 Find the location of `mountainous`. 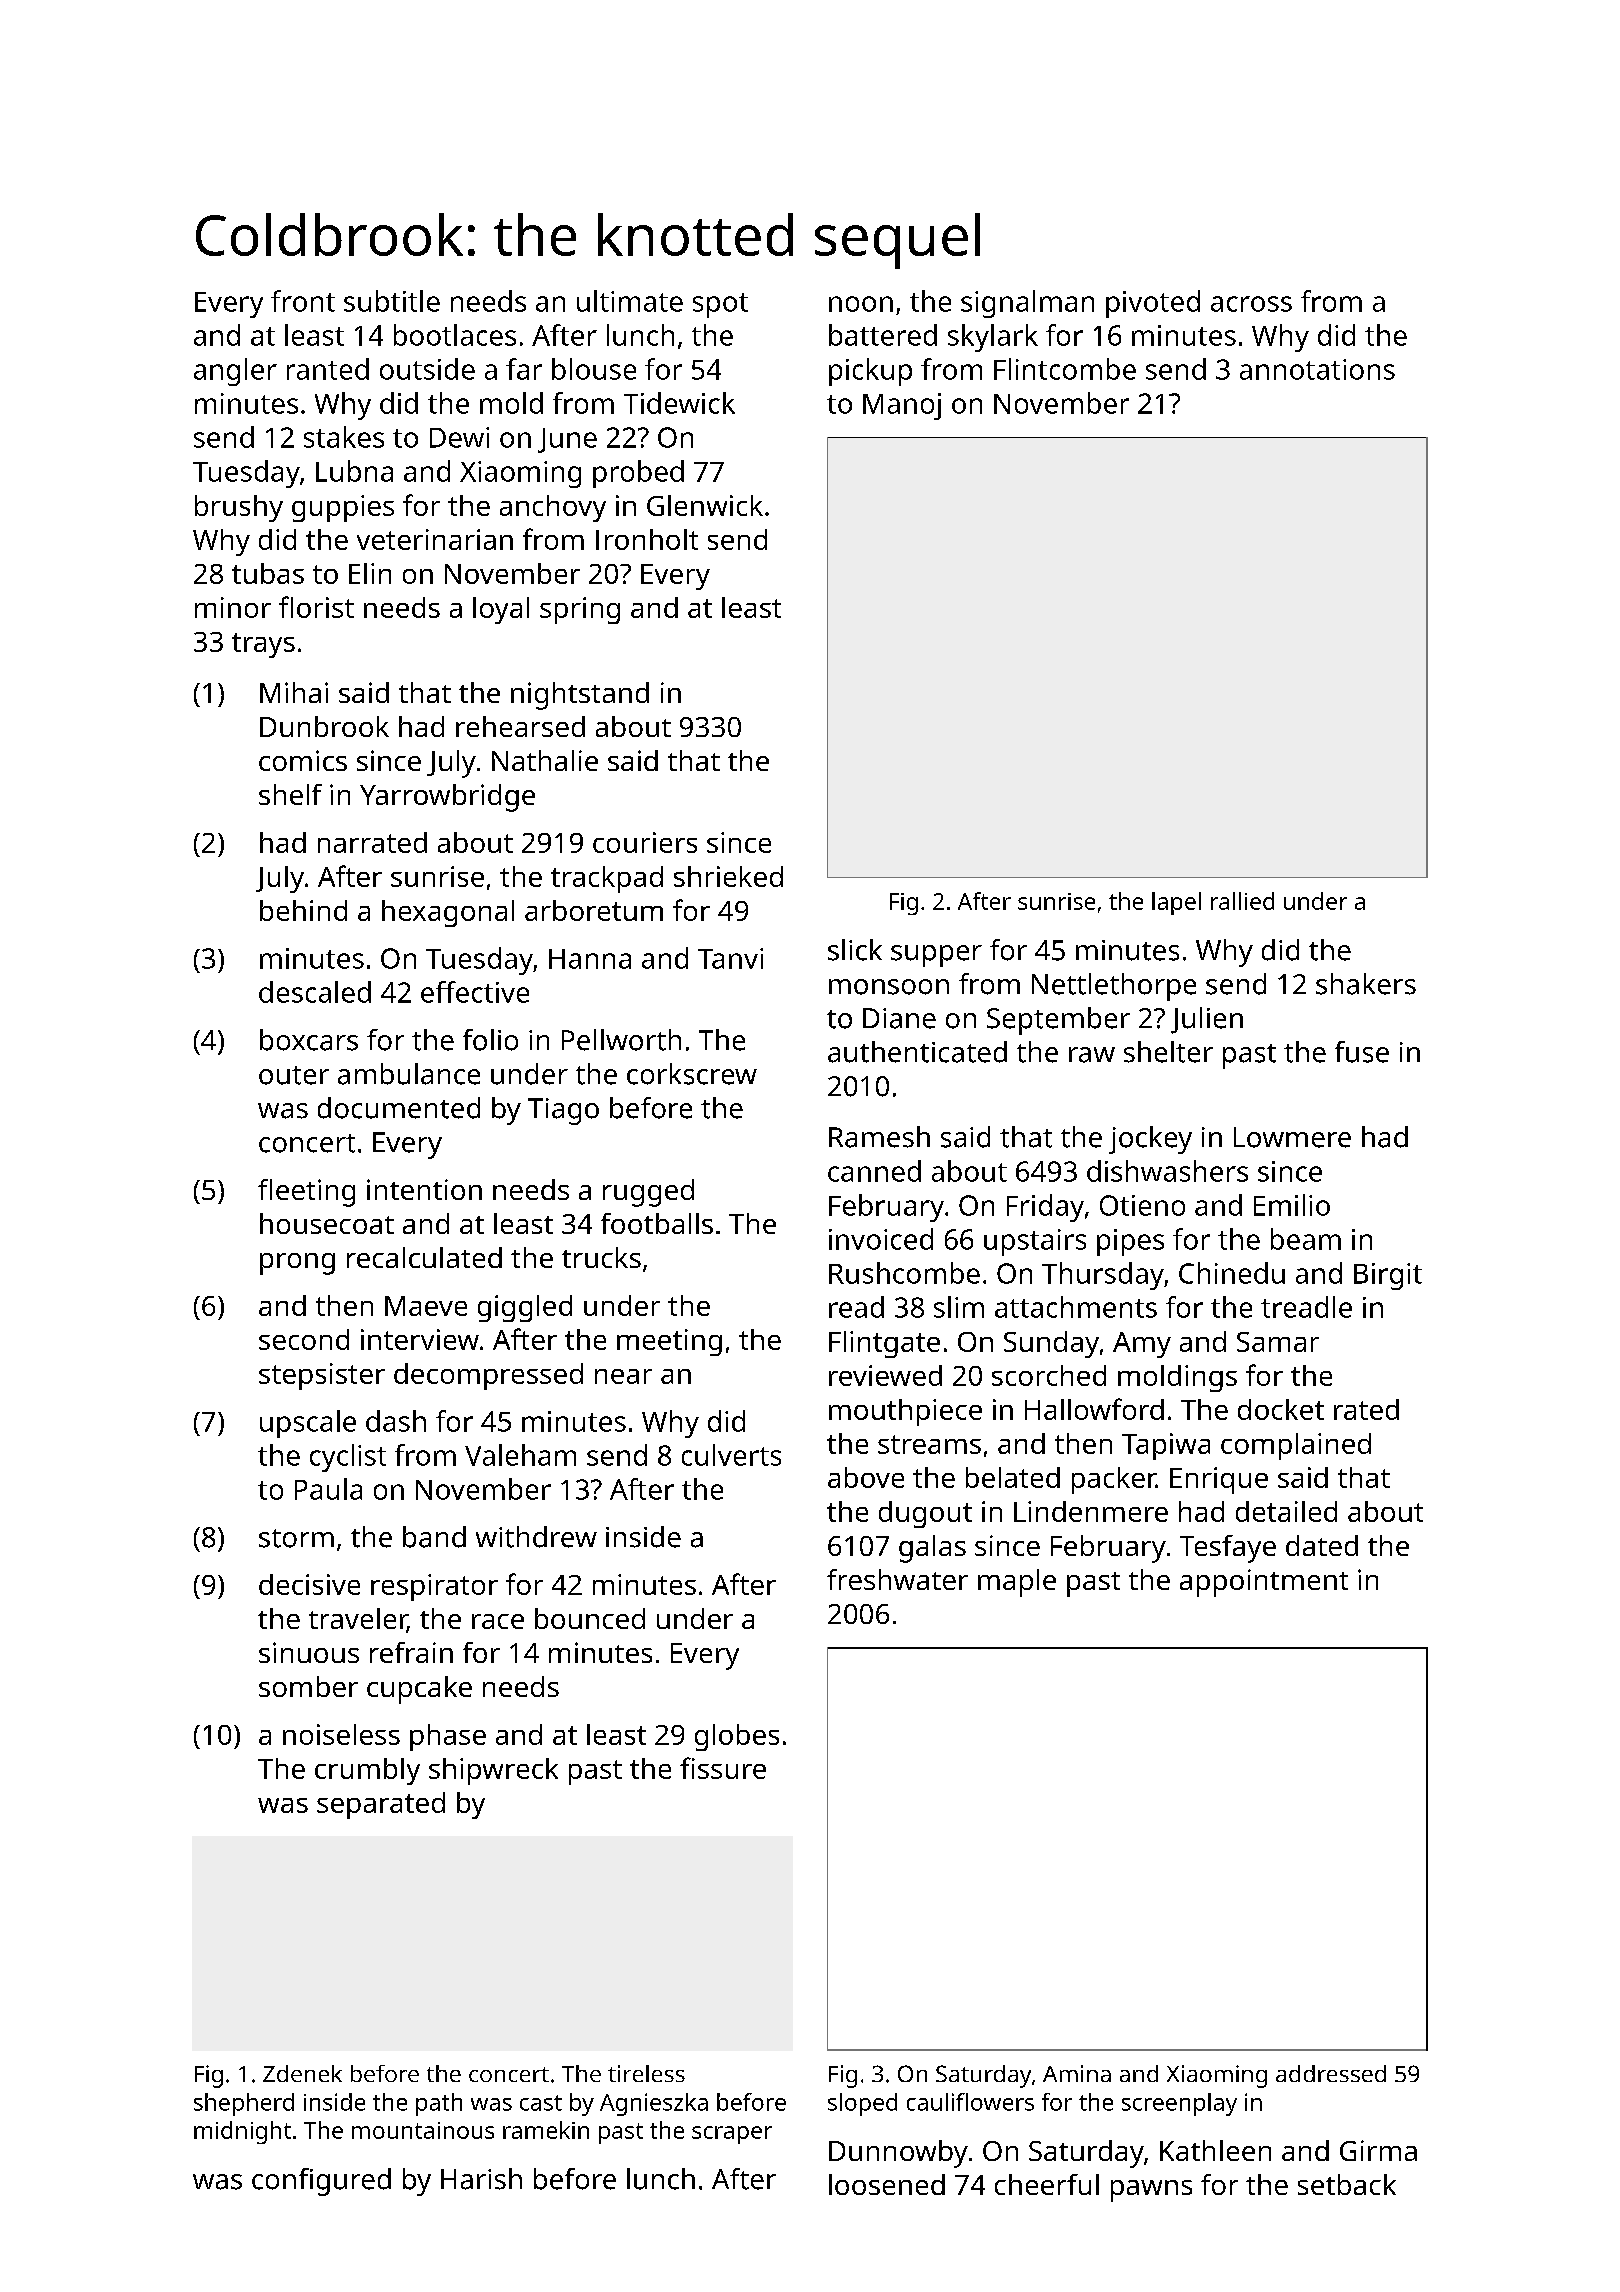

mountainous is located at coordinates (423, 2130).
